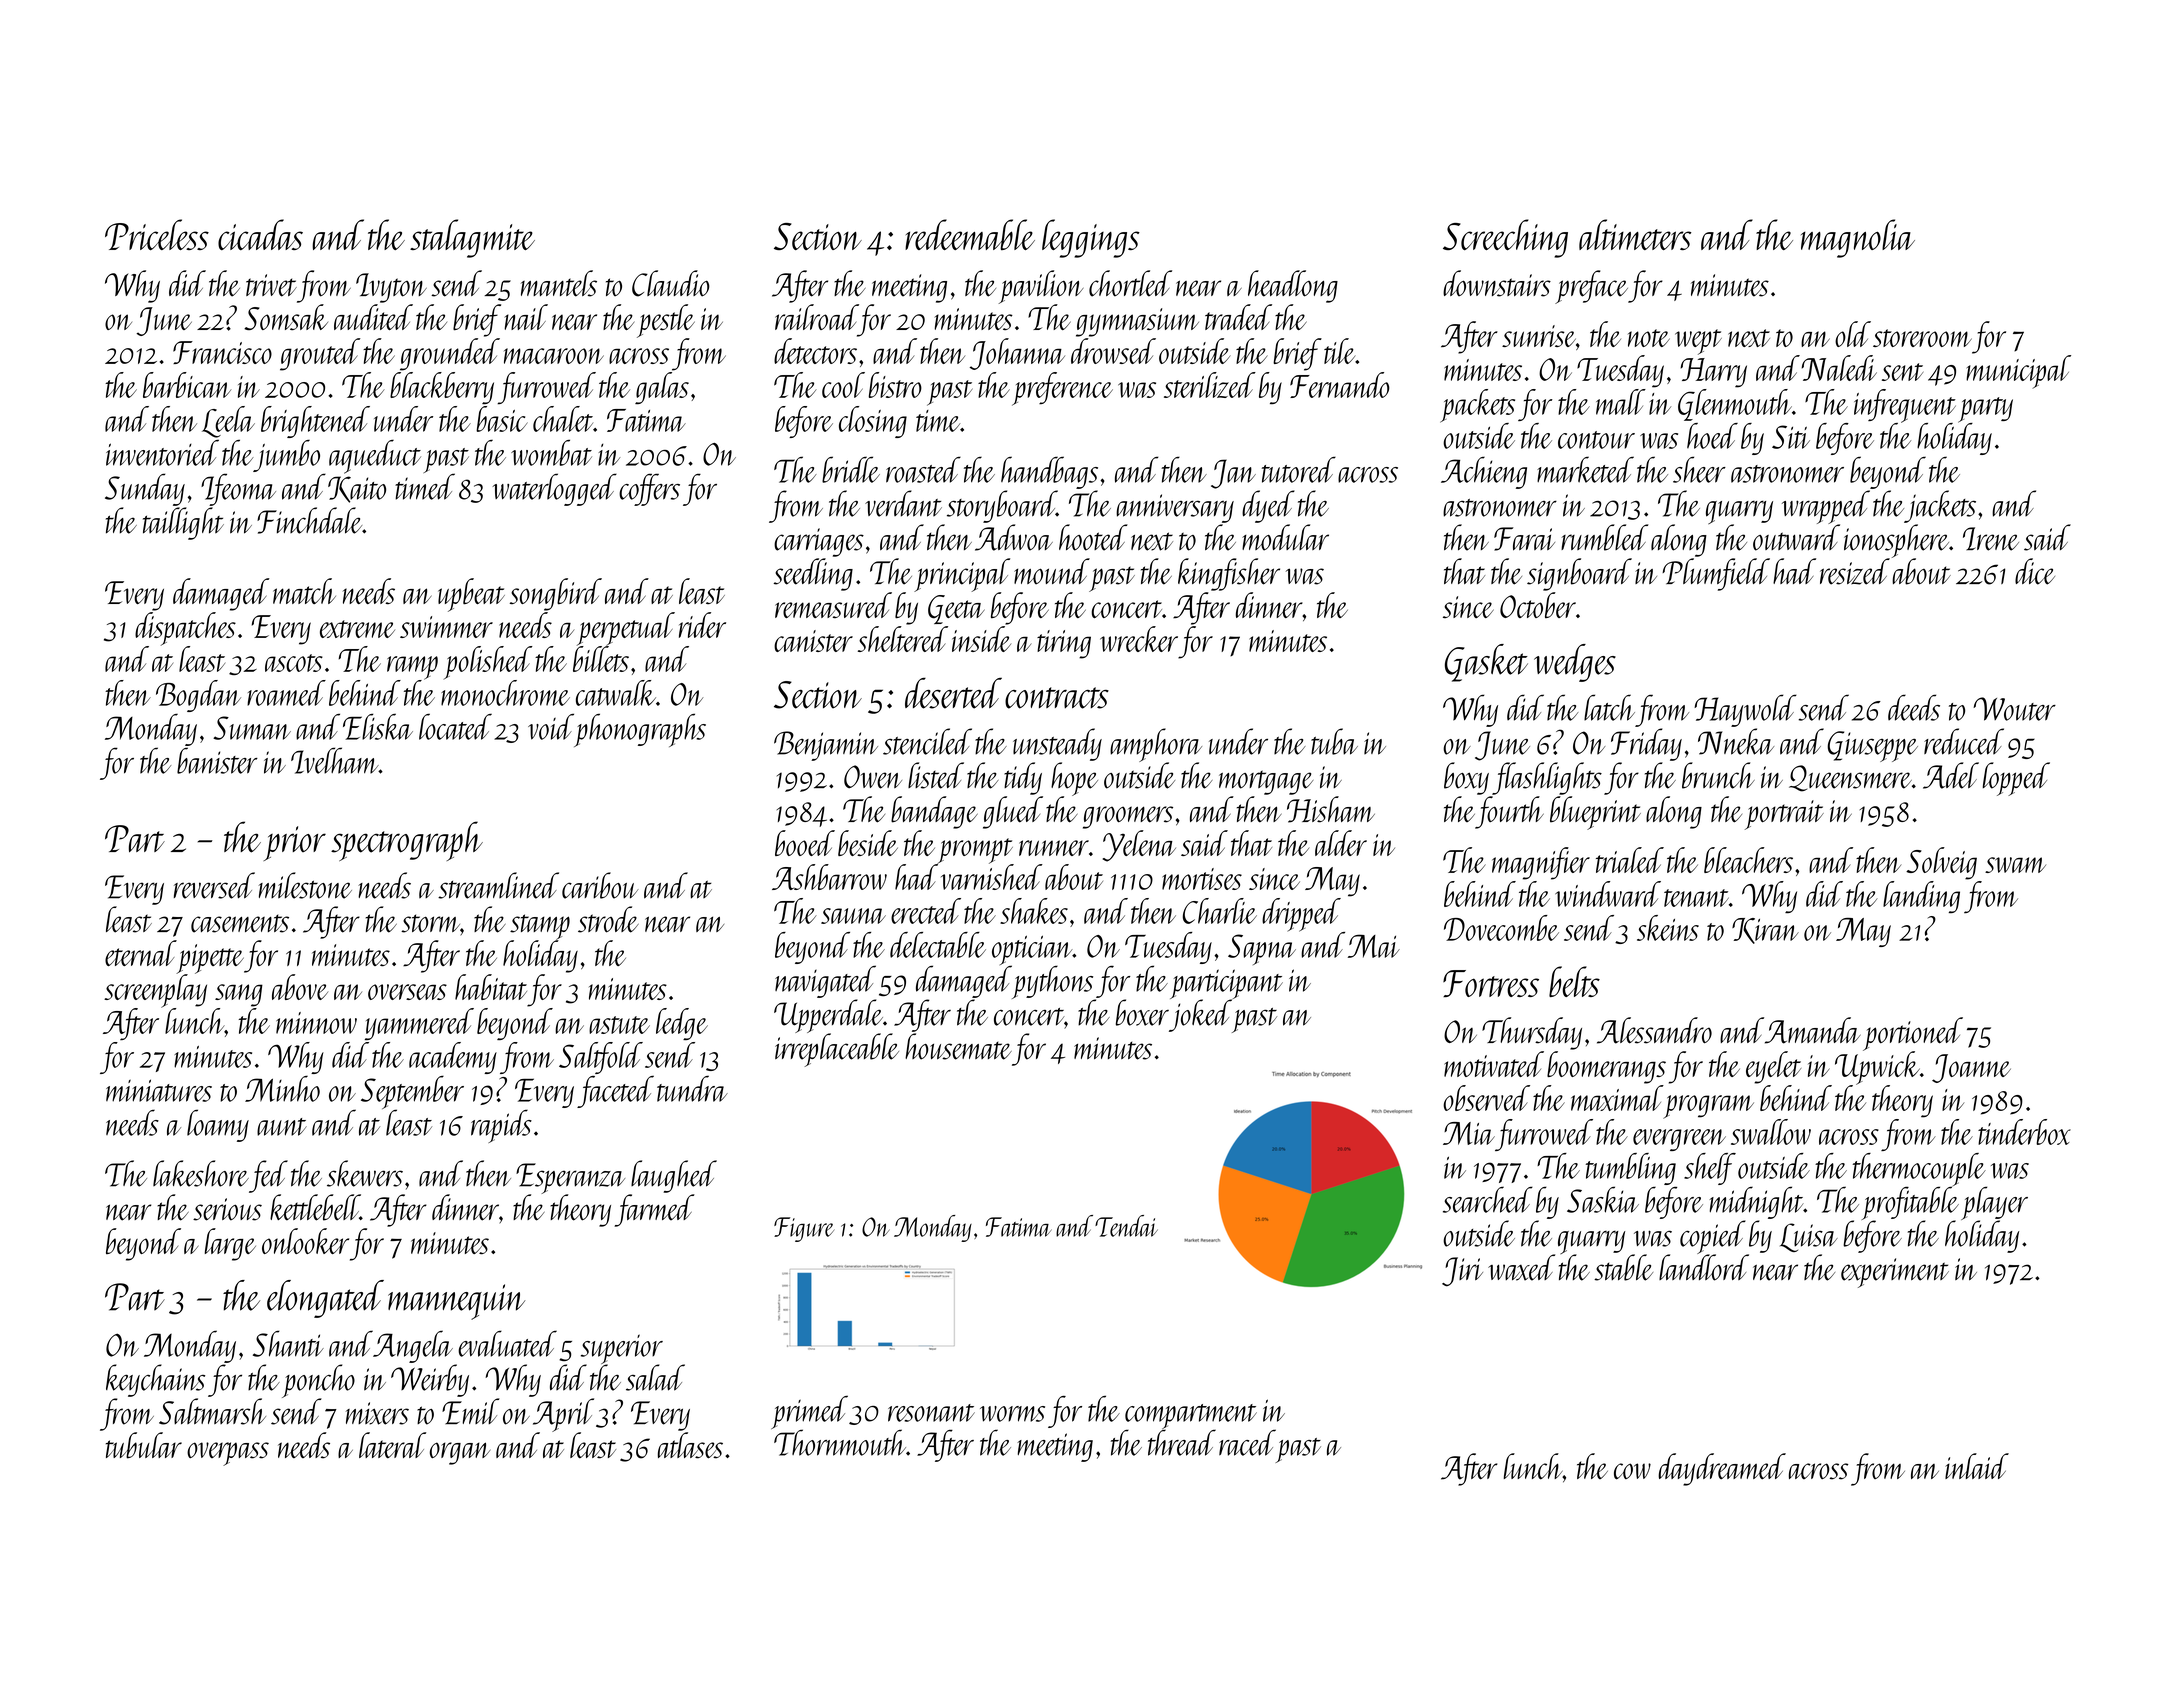 The height and width of the page is (1683, 2178). What do you see at coordinates (970, 234) in the page?
I see `redeemable` at bounding box center [970, 234].
